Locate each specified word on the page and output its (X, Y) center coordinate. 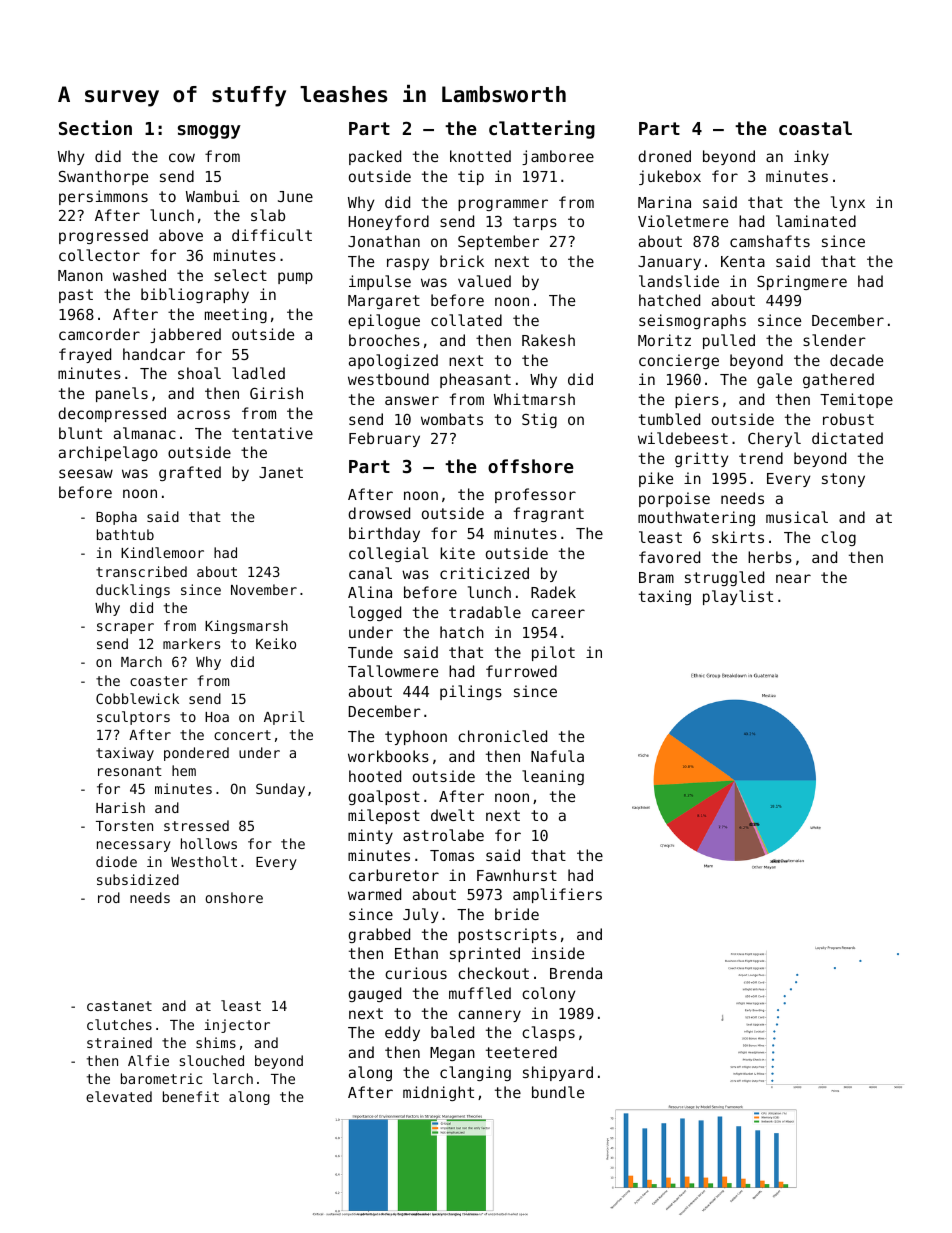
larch (233, 1078)
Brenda (576, 973)
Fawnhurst (517, 875)
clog (838, 538)
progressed (103, 236)
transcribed (141, 571)
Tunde (370, 652)
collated (466, 320)
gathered (838, 380)
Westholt (204, 861)
